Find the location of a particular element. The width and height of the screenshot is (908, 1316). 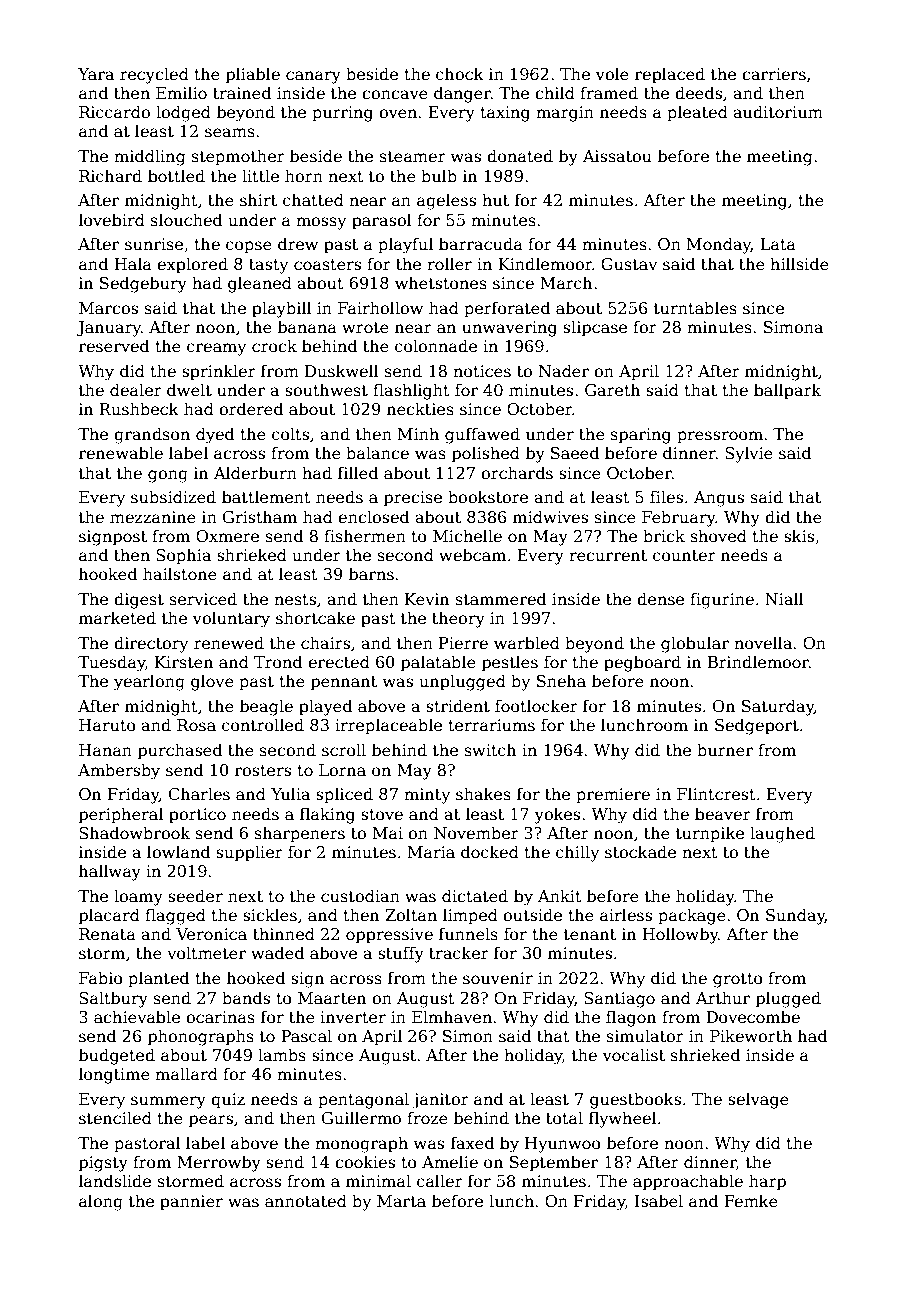

chock is located at coordinates (460, 74).
